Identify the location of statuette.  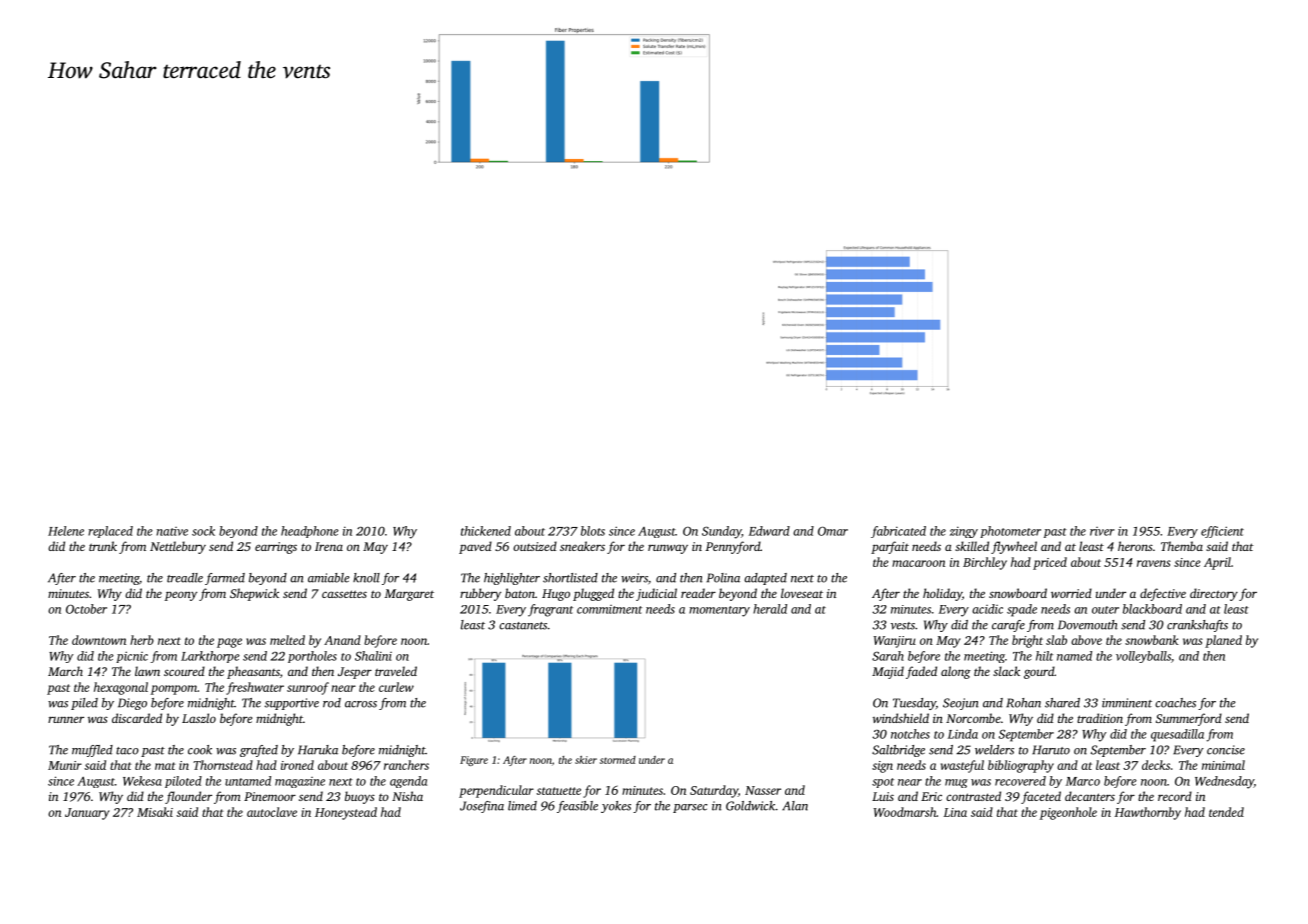
(559, 791).
